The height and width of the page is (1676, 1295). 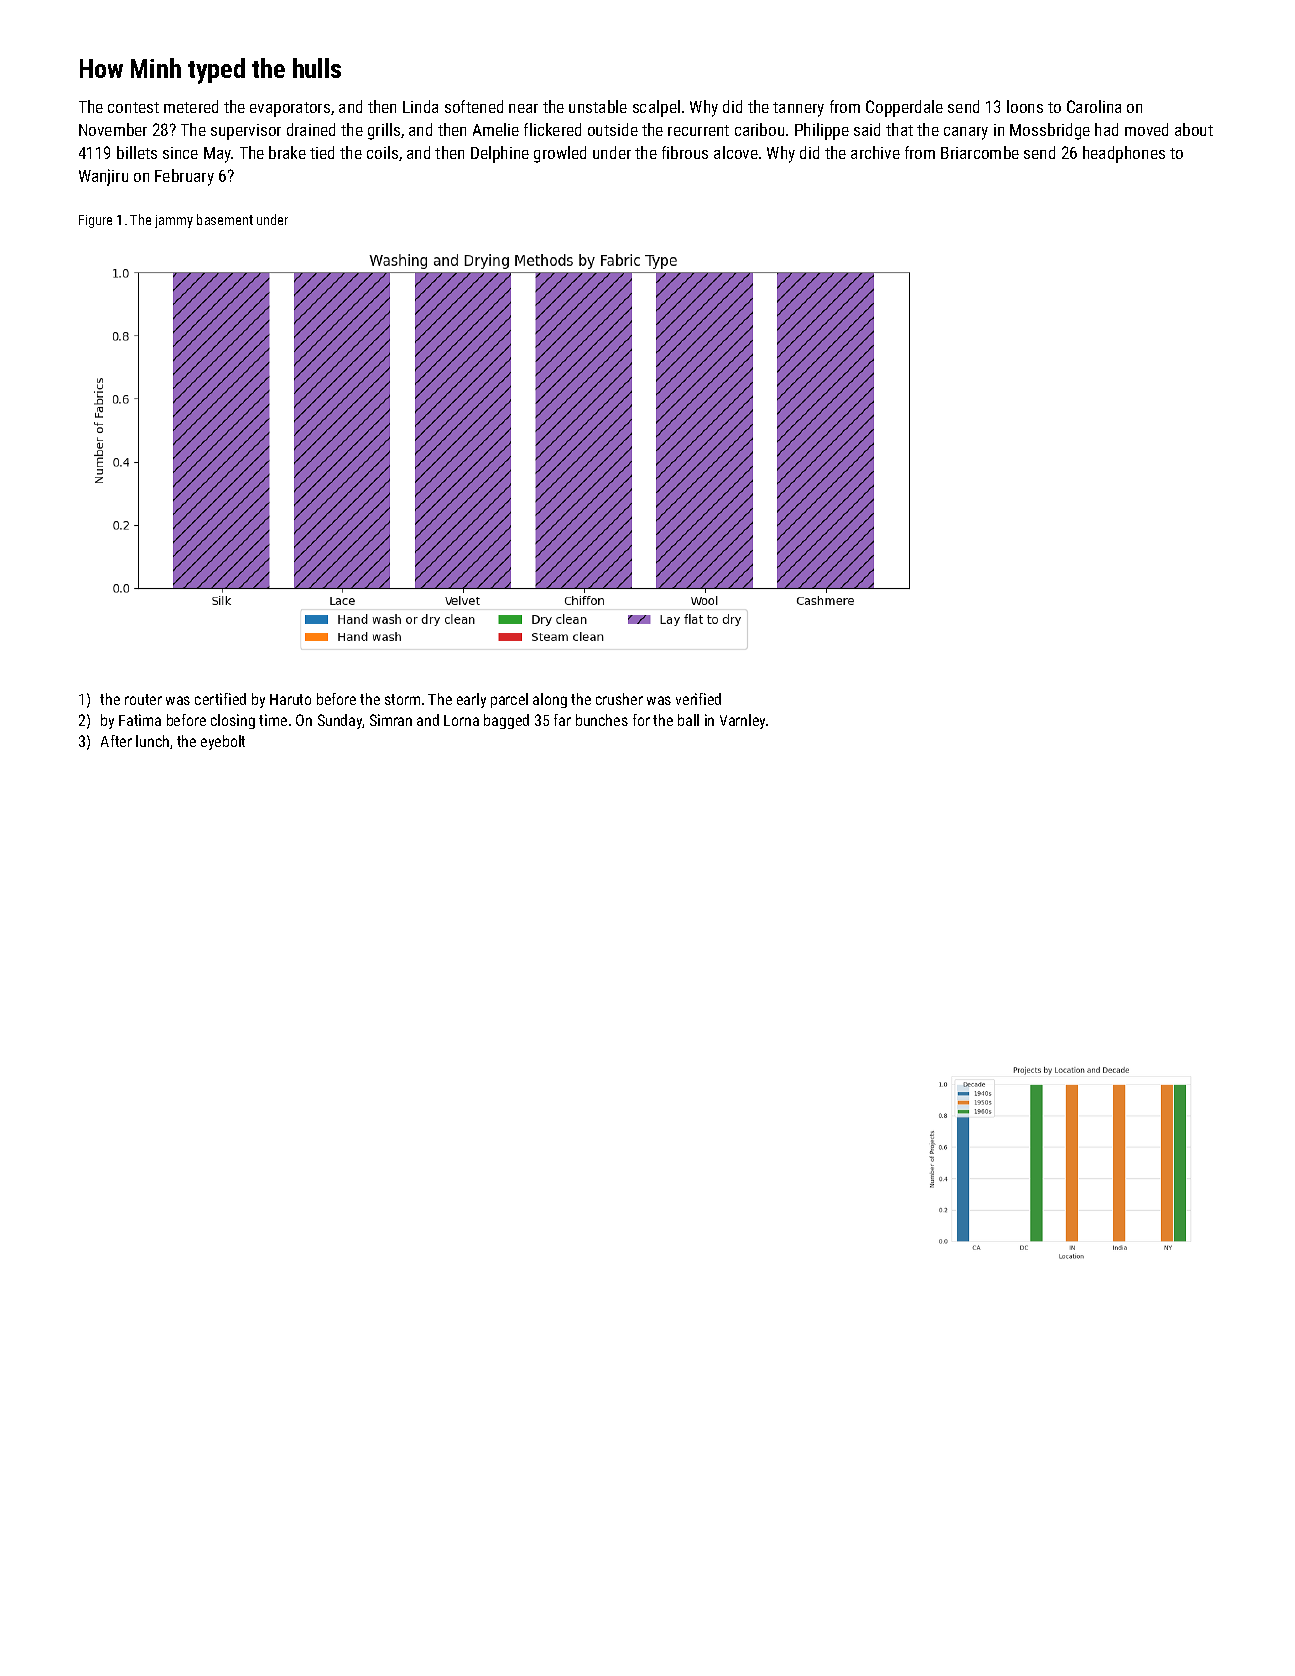 I want to click on contest, so click(x=133, y=107).
